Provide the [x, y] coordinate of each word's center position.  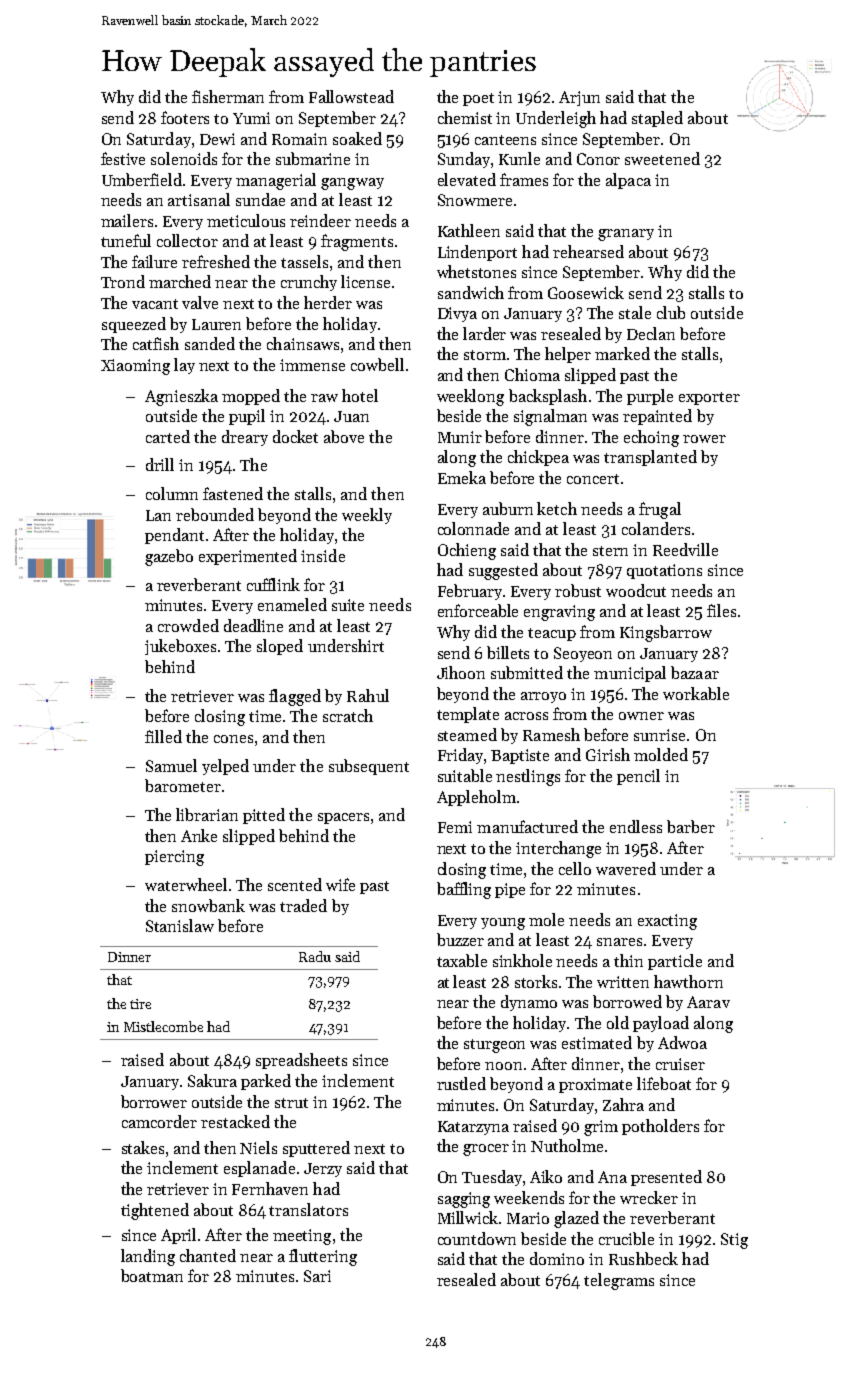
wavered [626, 868]
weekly [367, 516]
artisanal [199, 199]
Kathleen [469, 230]
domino [557, 1258]
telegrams [619, 1281]
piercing [174, 858]
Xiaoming [135, 367]
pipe [510, 890]
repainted [657, 417]
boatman [152, 1275]
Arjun [579, 98]
